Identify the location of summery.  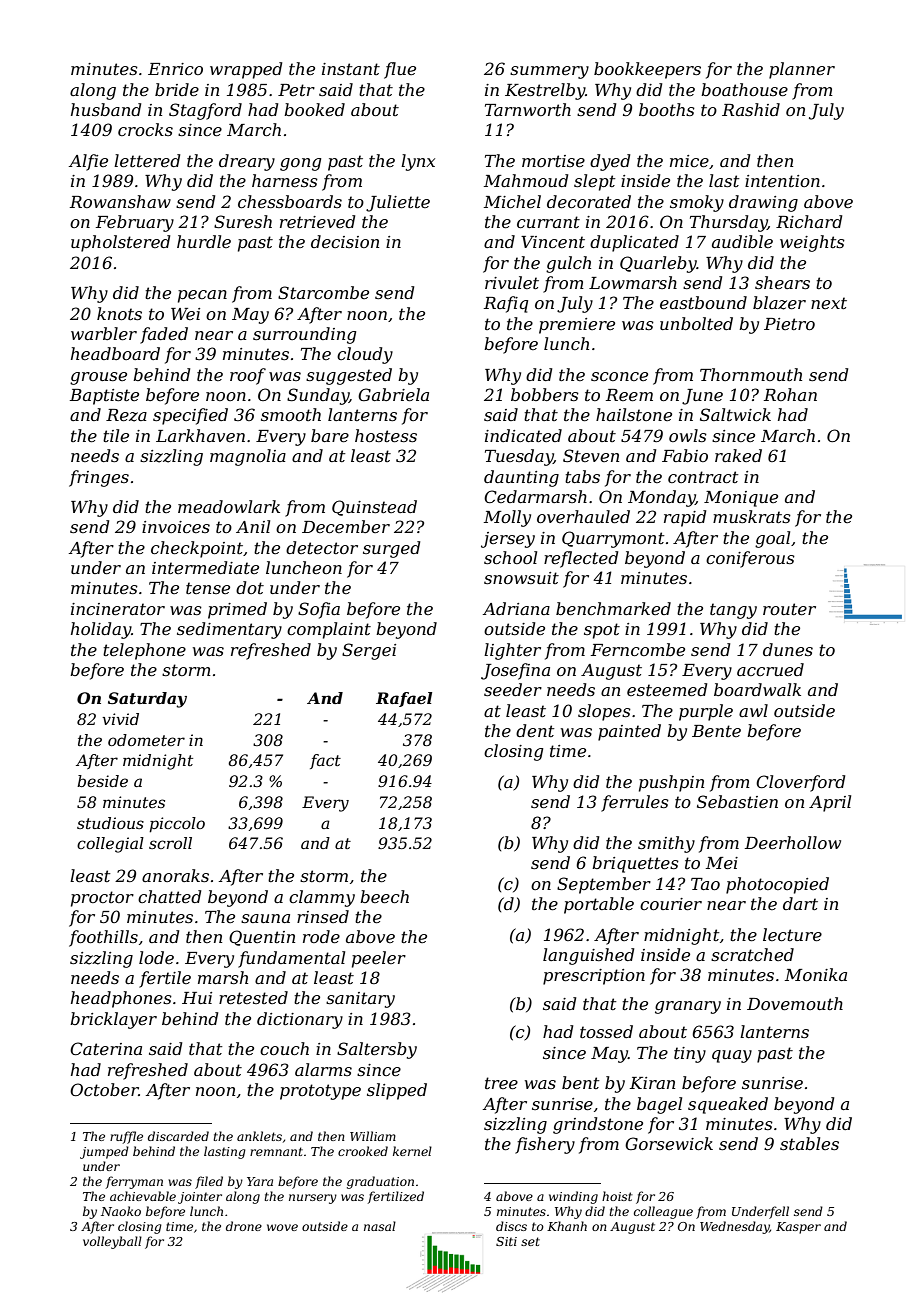
(549, 72).
